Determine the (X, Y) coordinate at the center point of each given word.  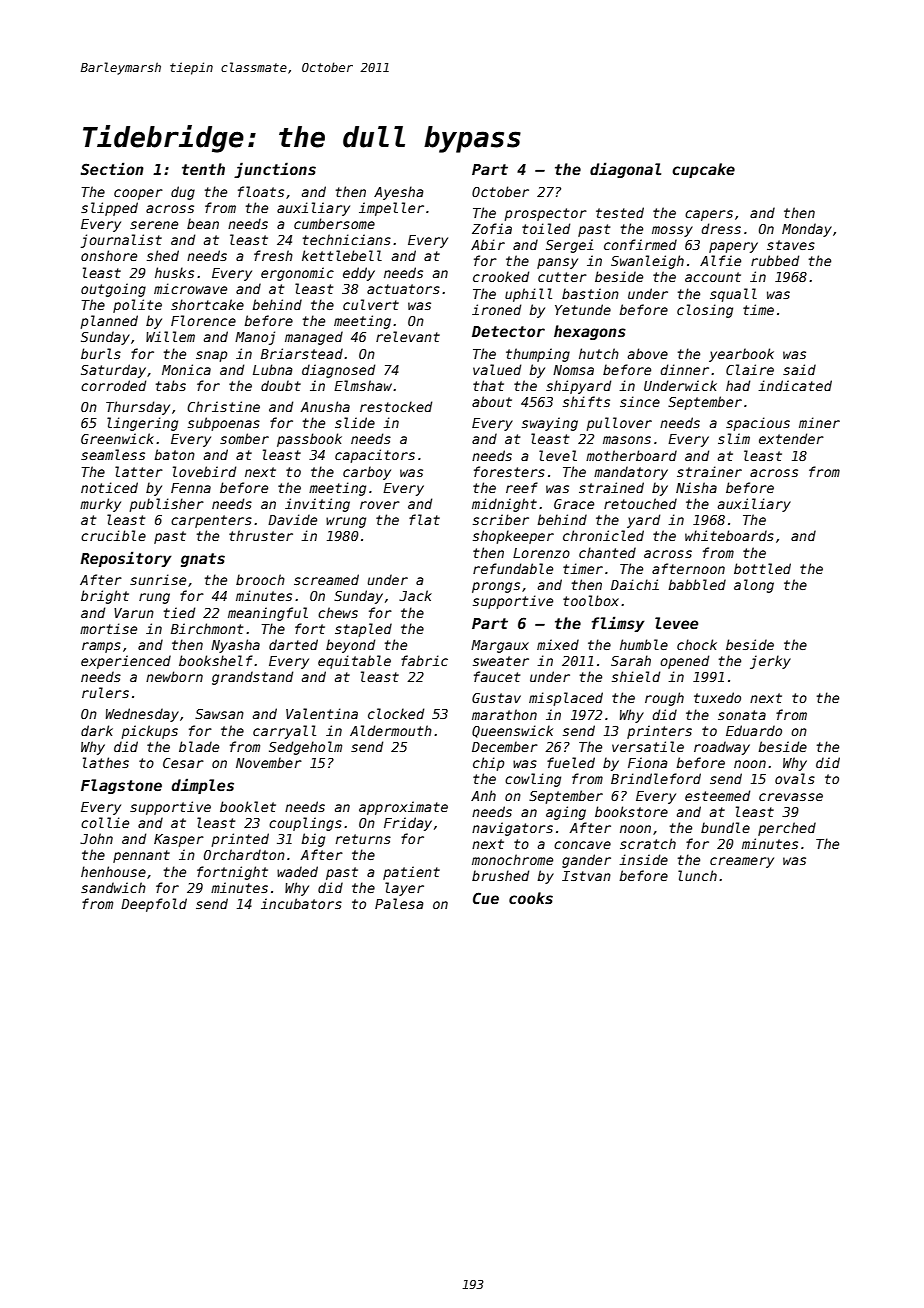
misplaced (566, 699)
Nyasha (235, 646)
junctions (275, 170)
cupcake (703, 170)
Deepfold (154, 905)
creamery (742, 862)
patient (411, 873)
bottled (762, 568)
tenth (203, 169)
